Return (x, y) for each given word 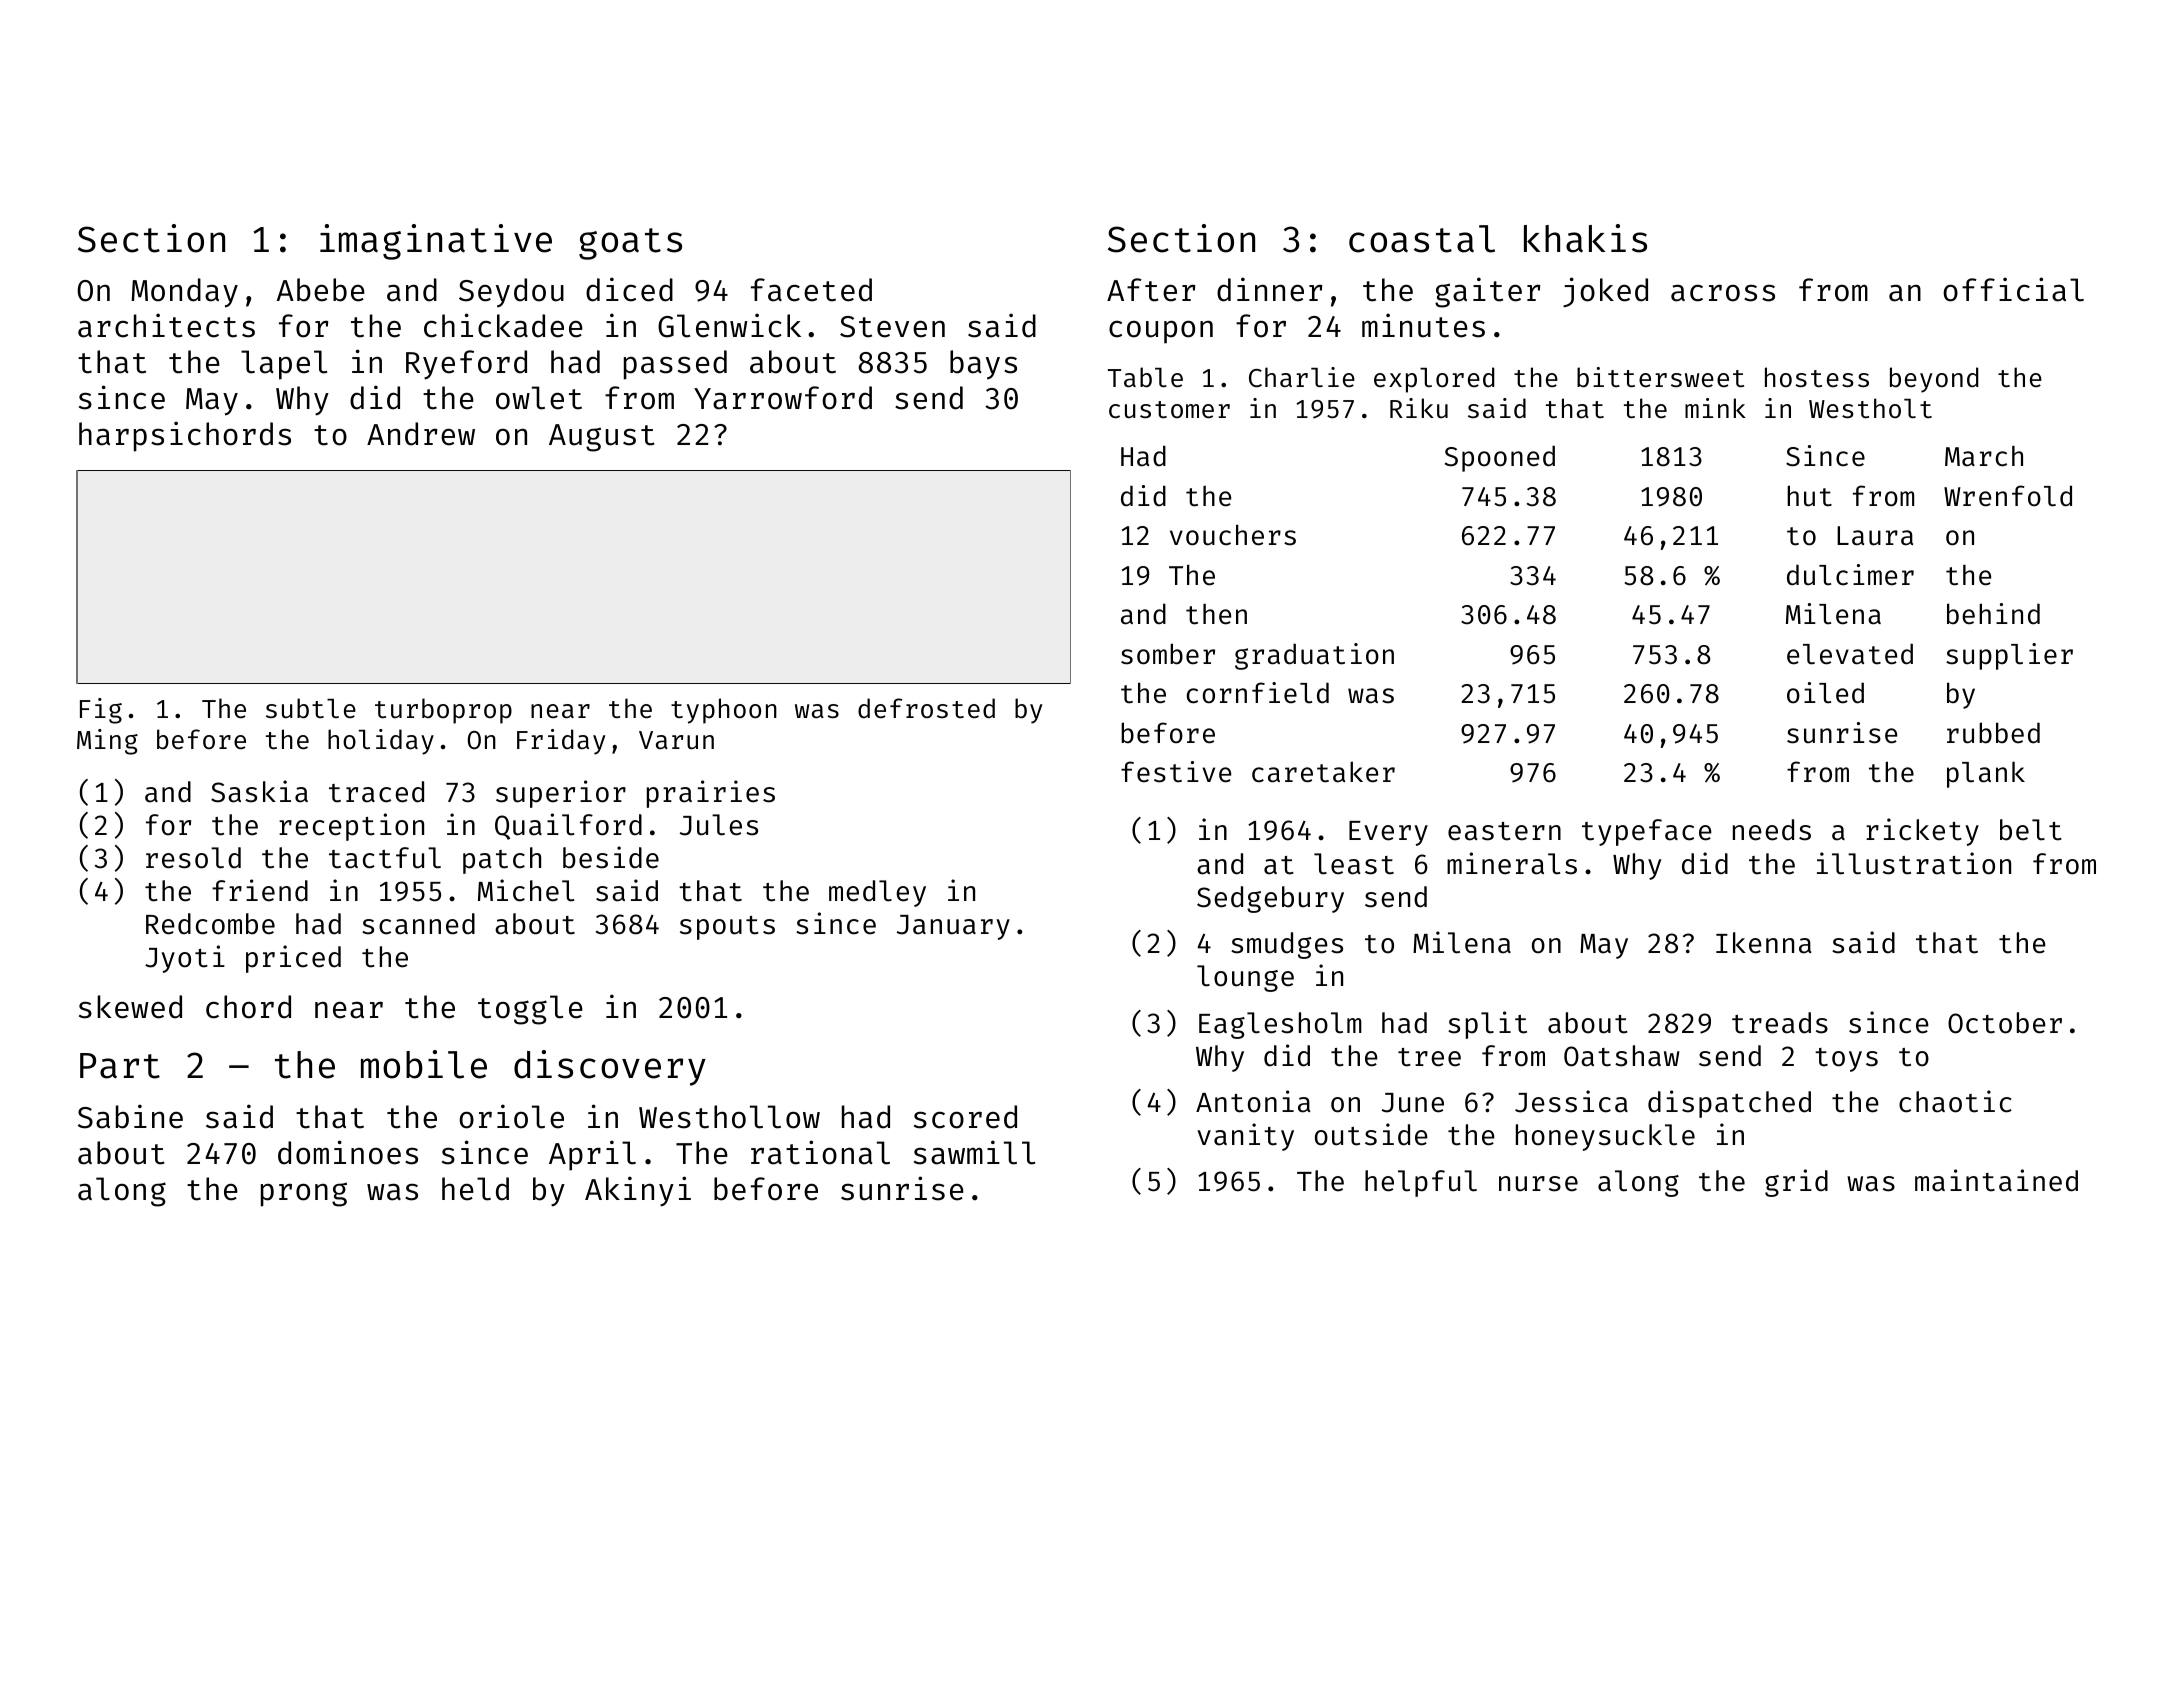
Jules (719, 825)
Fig (101, 711)
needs (1772, 830)
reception (351, 827)
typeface (1647, 832)
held (475, 1189)
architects (166, 325)
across (1723, 293)
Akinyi (638, 1191)
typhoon (724, 711)
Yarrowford (783, 398)
